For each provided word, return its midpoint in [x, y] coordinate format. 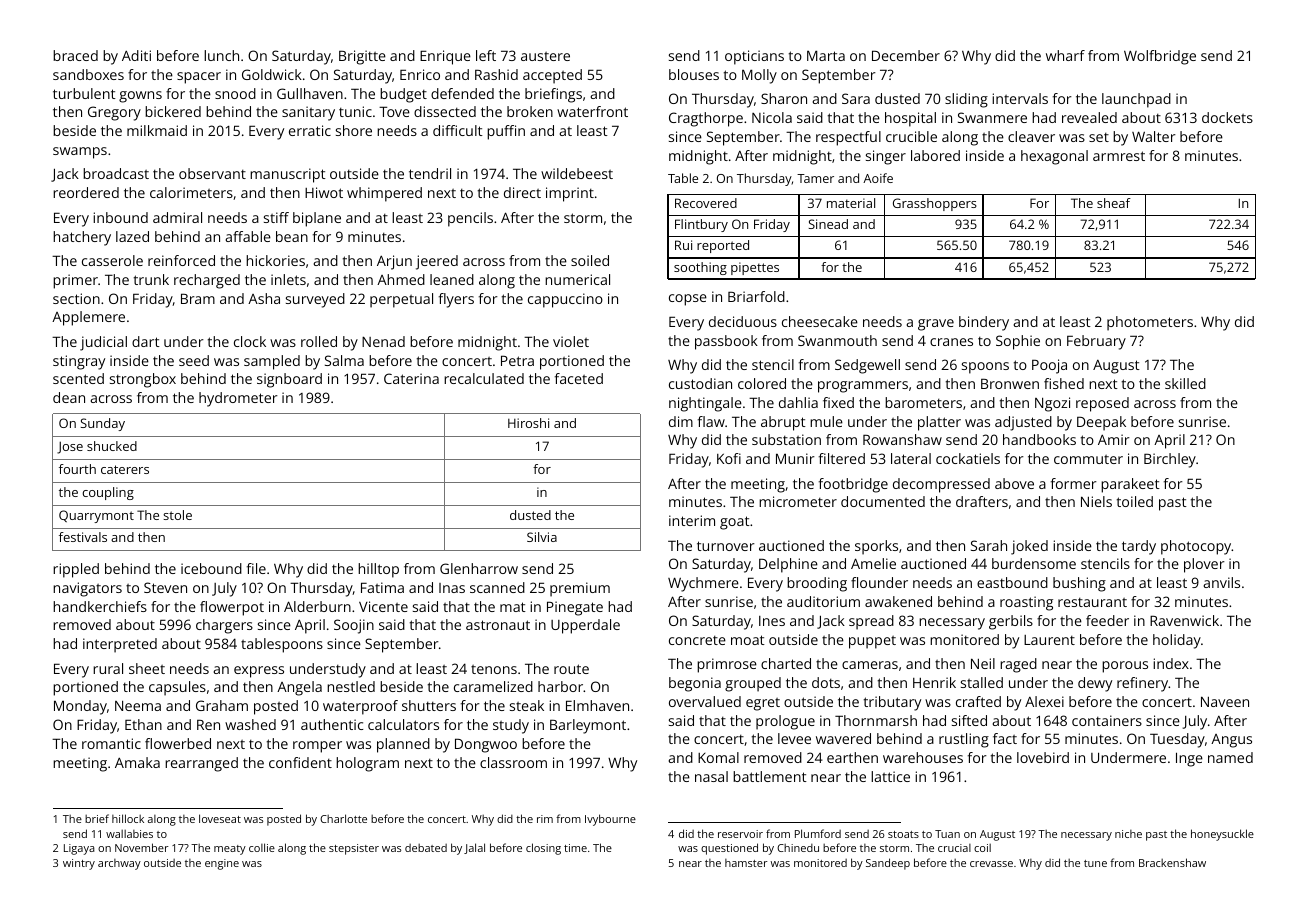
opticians [754, 57]
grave [936, 325]
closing [543, 849]
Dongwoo [486, 745]
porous [1125, 667]
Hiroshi [528, 423]
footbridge [853, 485]
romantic [111, 743]
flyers [456, 300]
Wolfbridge [1160, 57]
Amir [1114, 439]
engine [222, 864]
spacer [199, 78]
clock [250, 341]
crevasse [991, 864]
